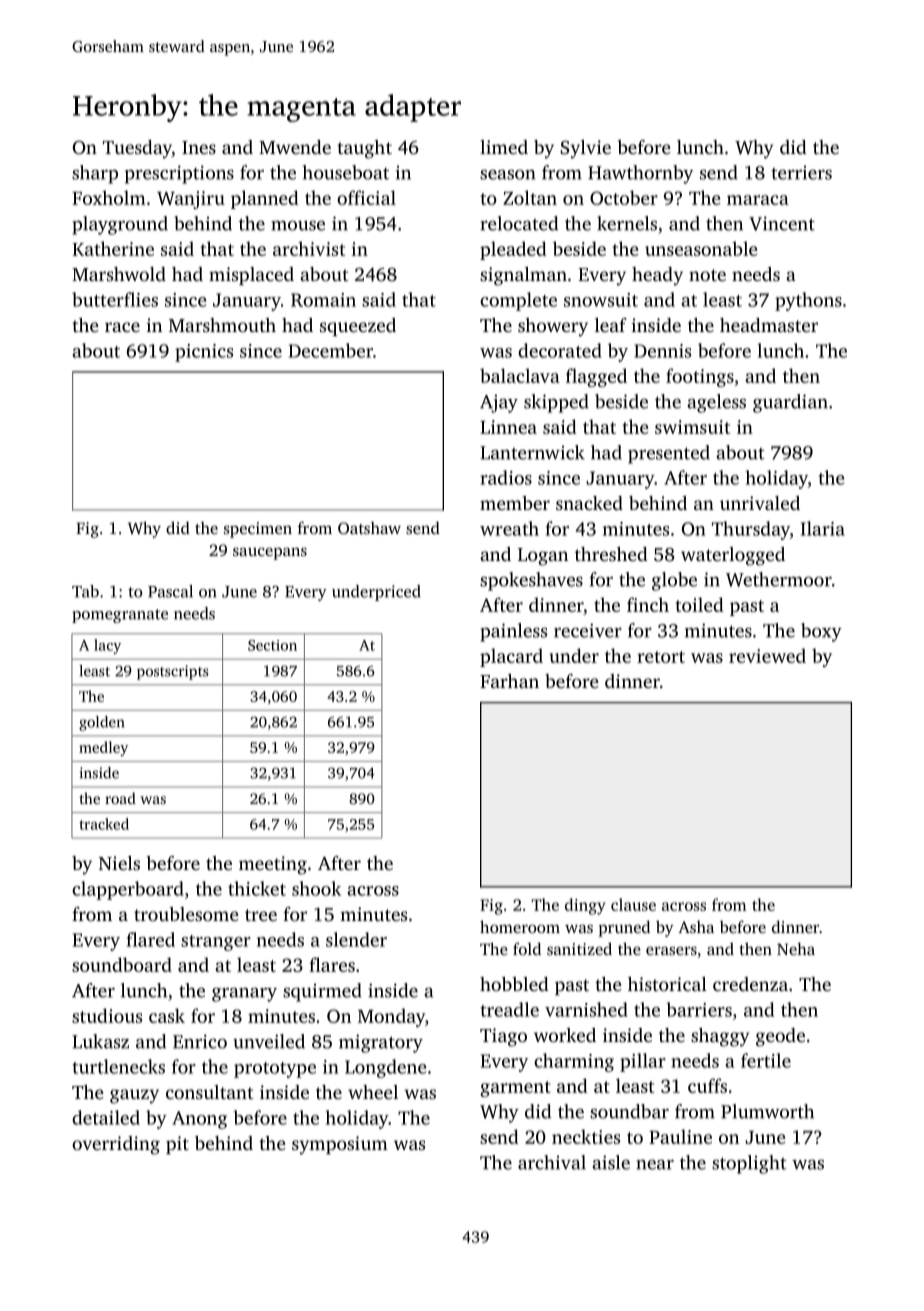 This screenshot has width=924, height=1311. I want to click on heady, so click(657, 276).
